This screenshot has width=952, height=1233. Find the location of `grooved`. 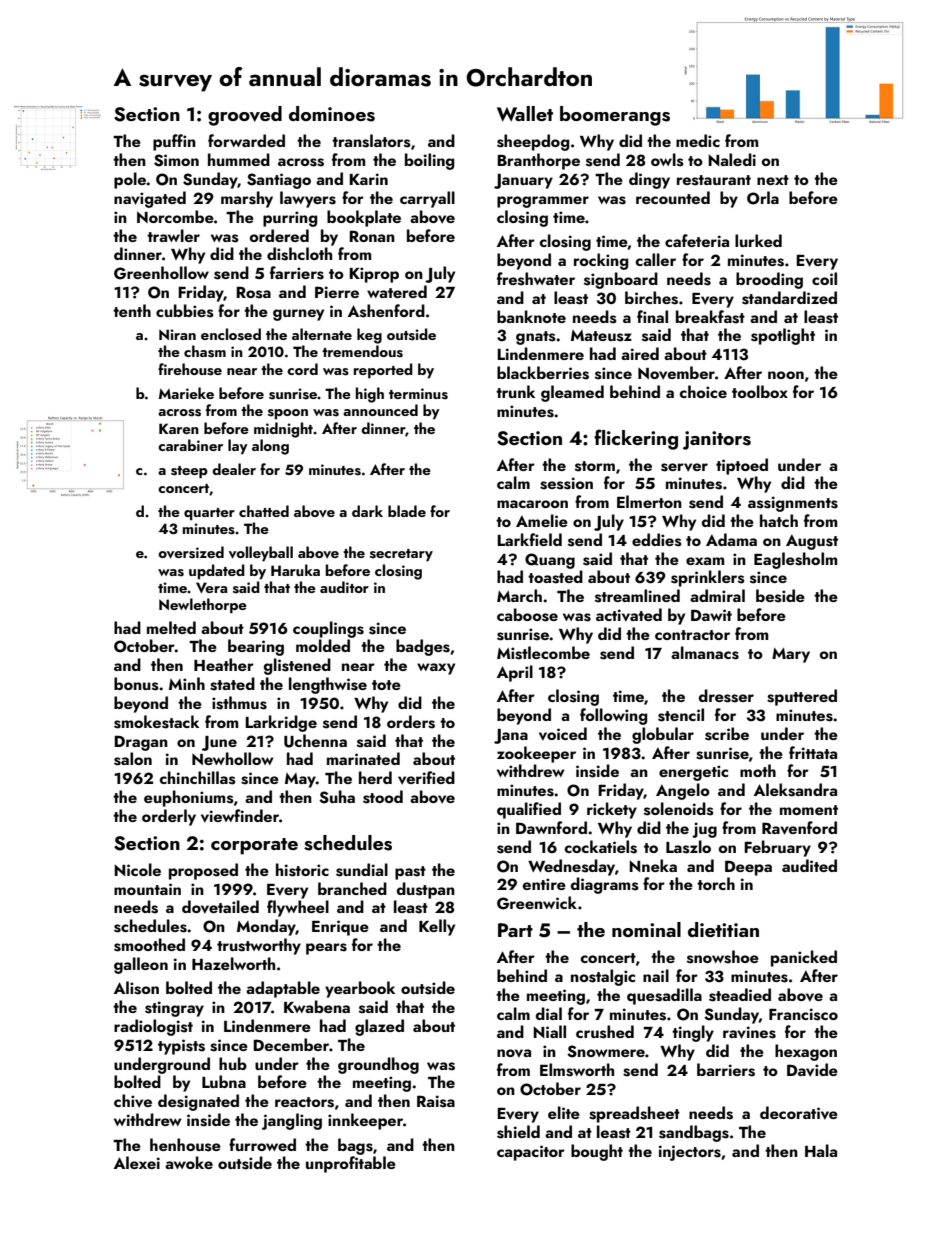

grooved is located at coordinates (245, 116).
